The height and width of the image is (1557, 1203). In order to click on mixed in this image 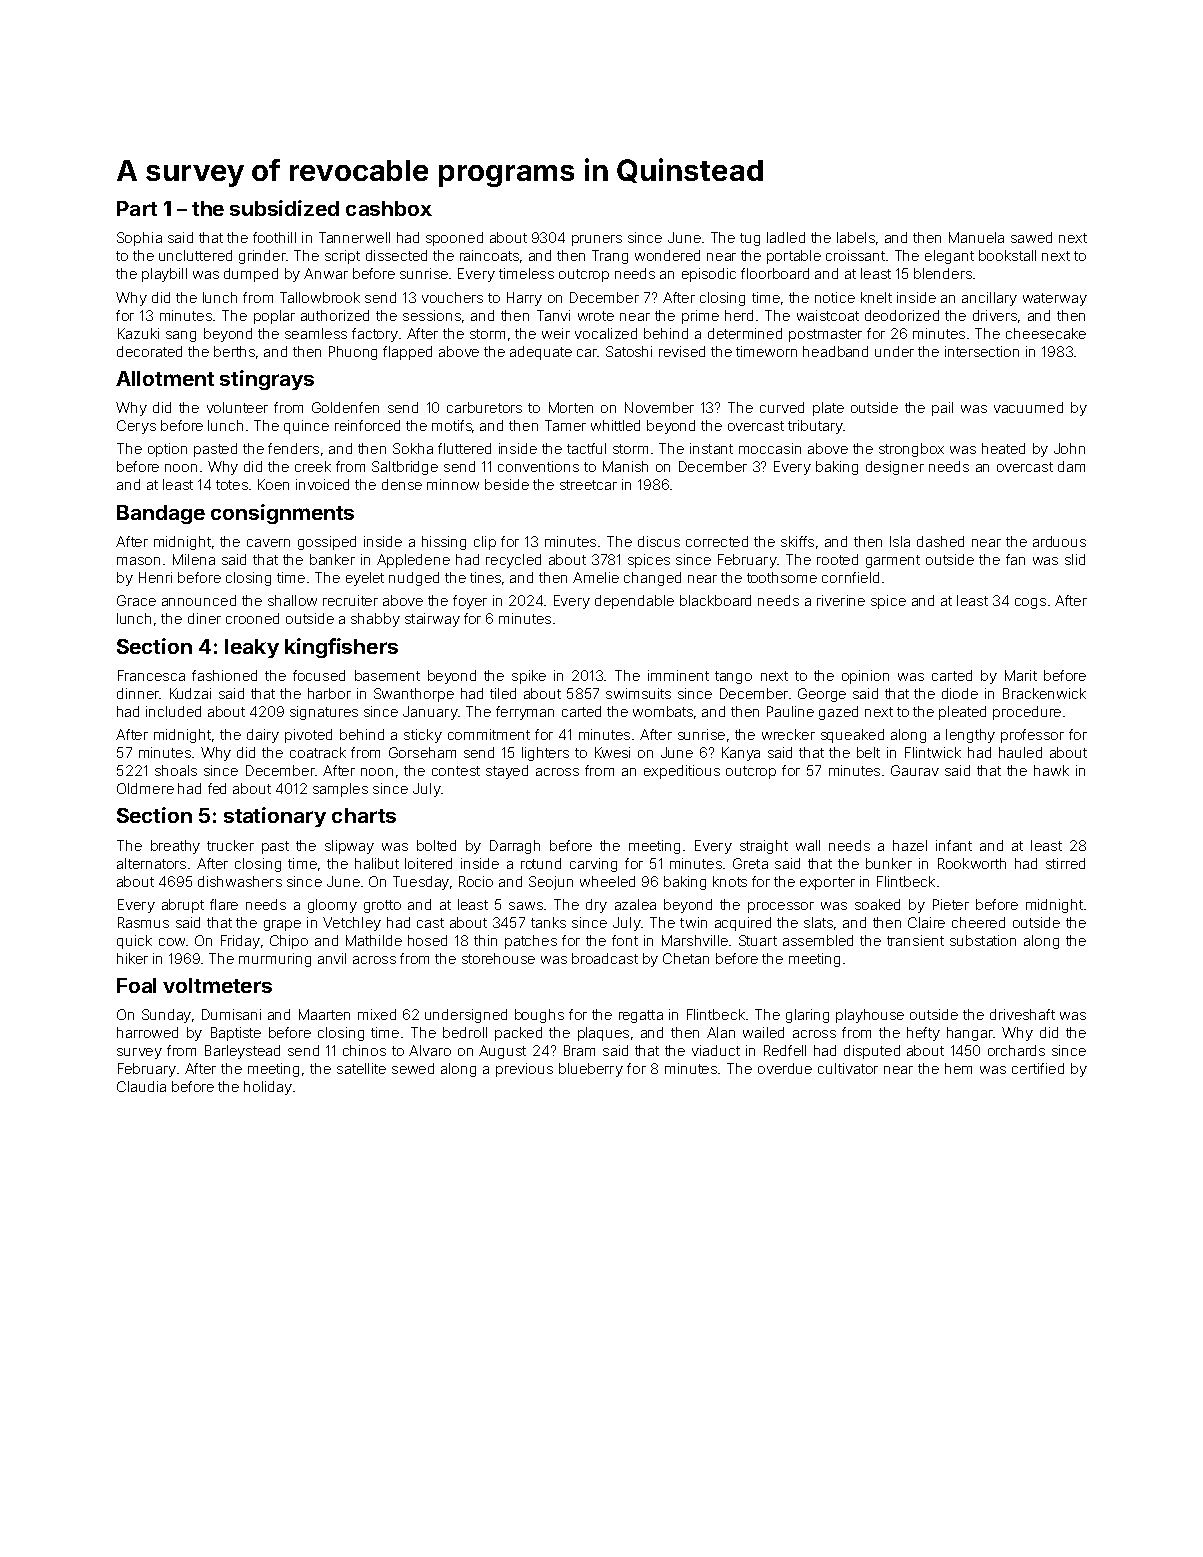, I will do `click(377, 1014)`.
